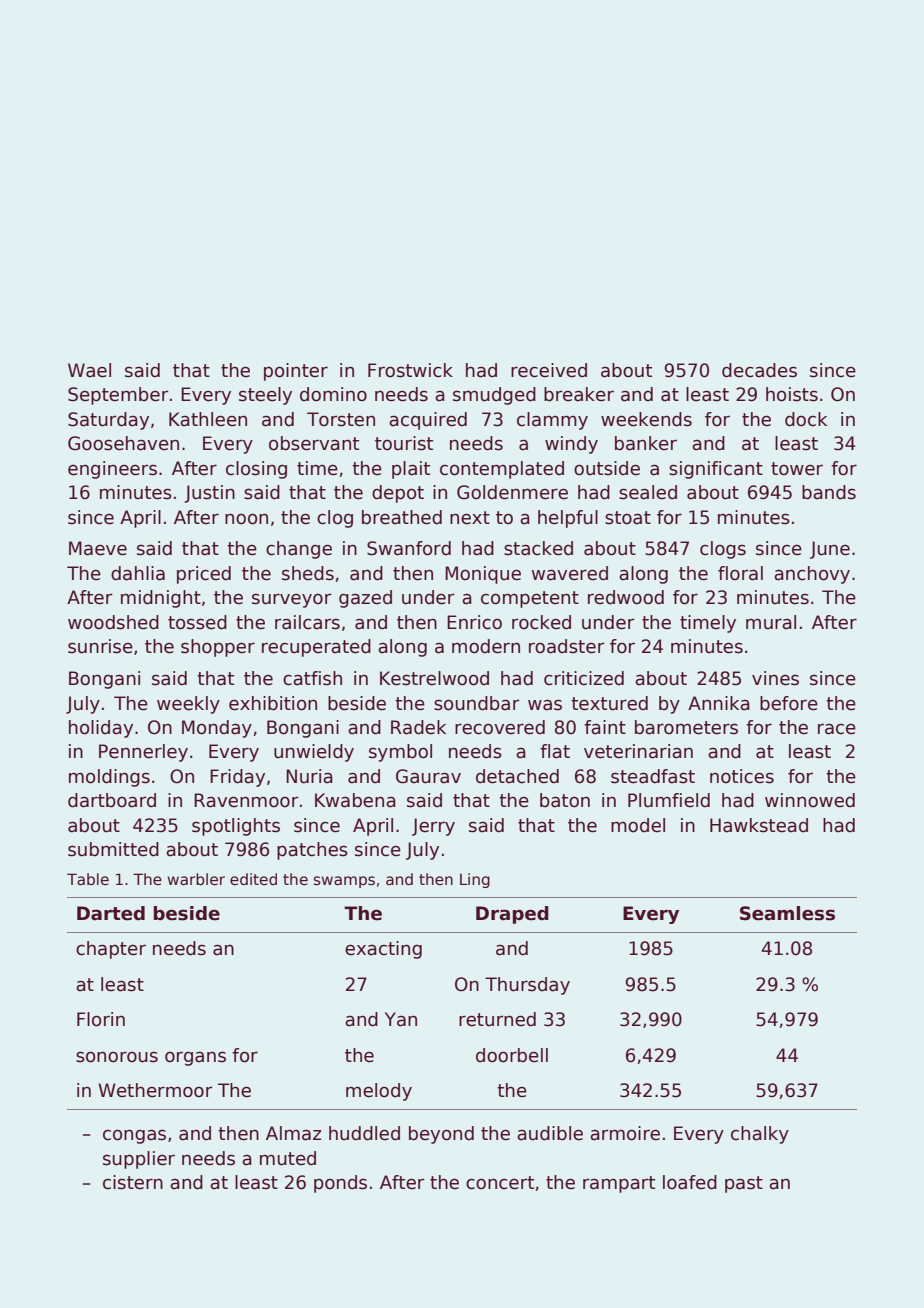 Image resolution: width=924 pixels, height=1308 pixels. I want to click on doorbell, so click(512, 1055).
